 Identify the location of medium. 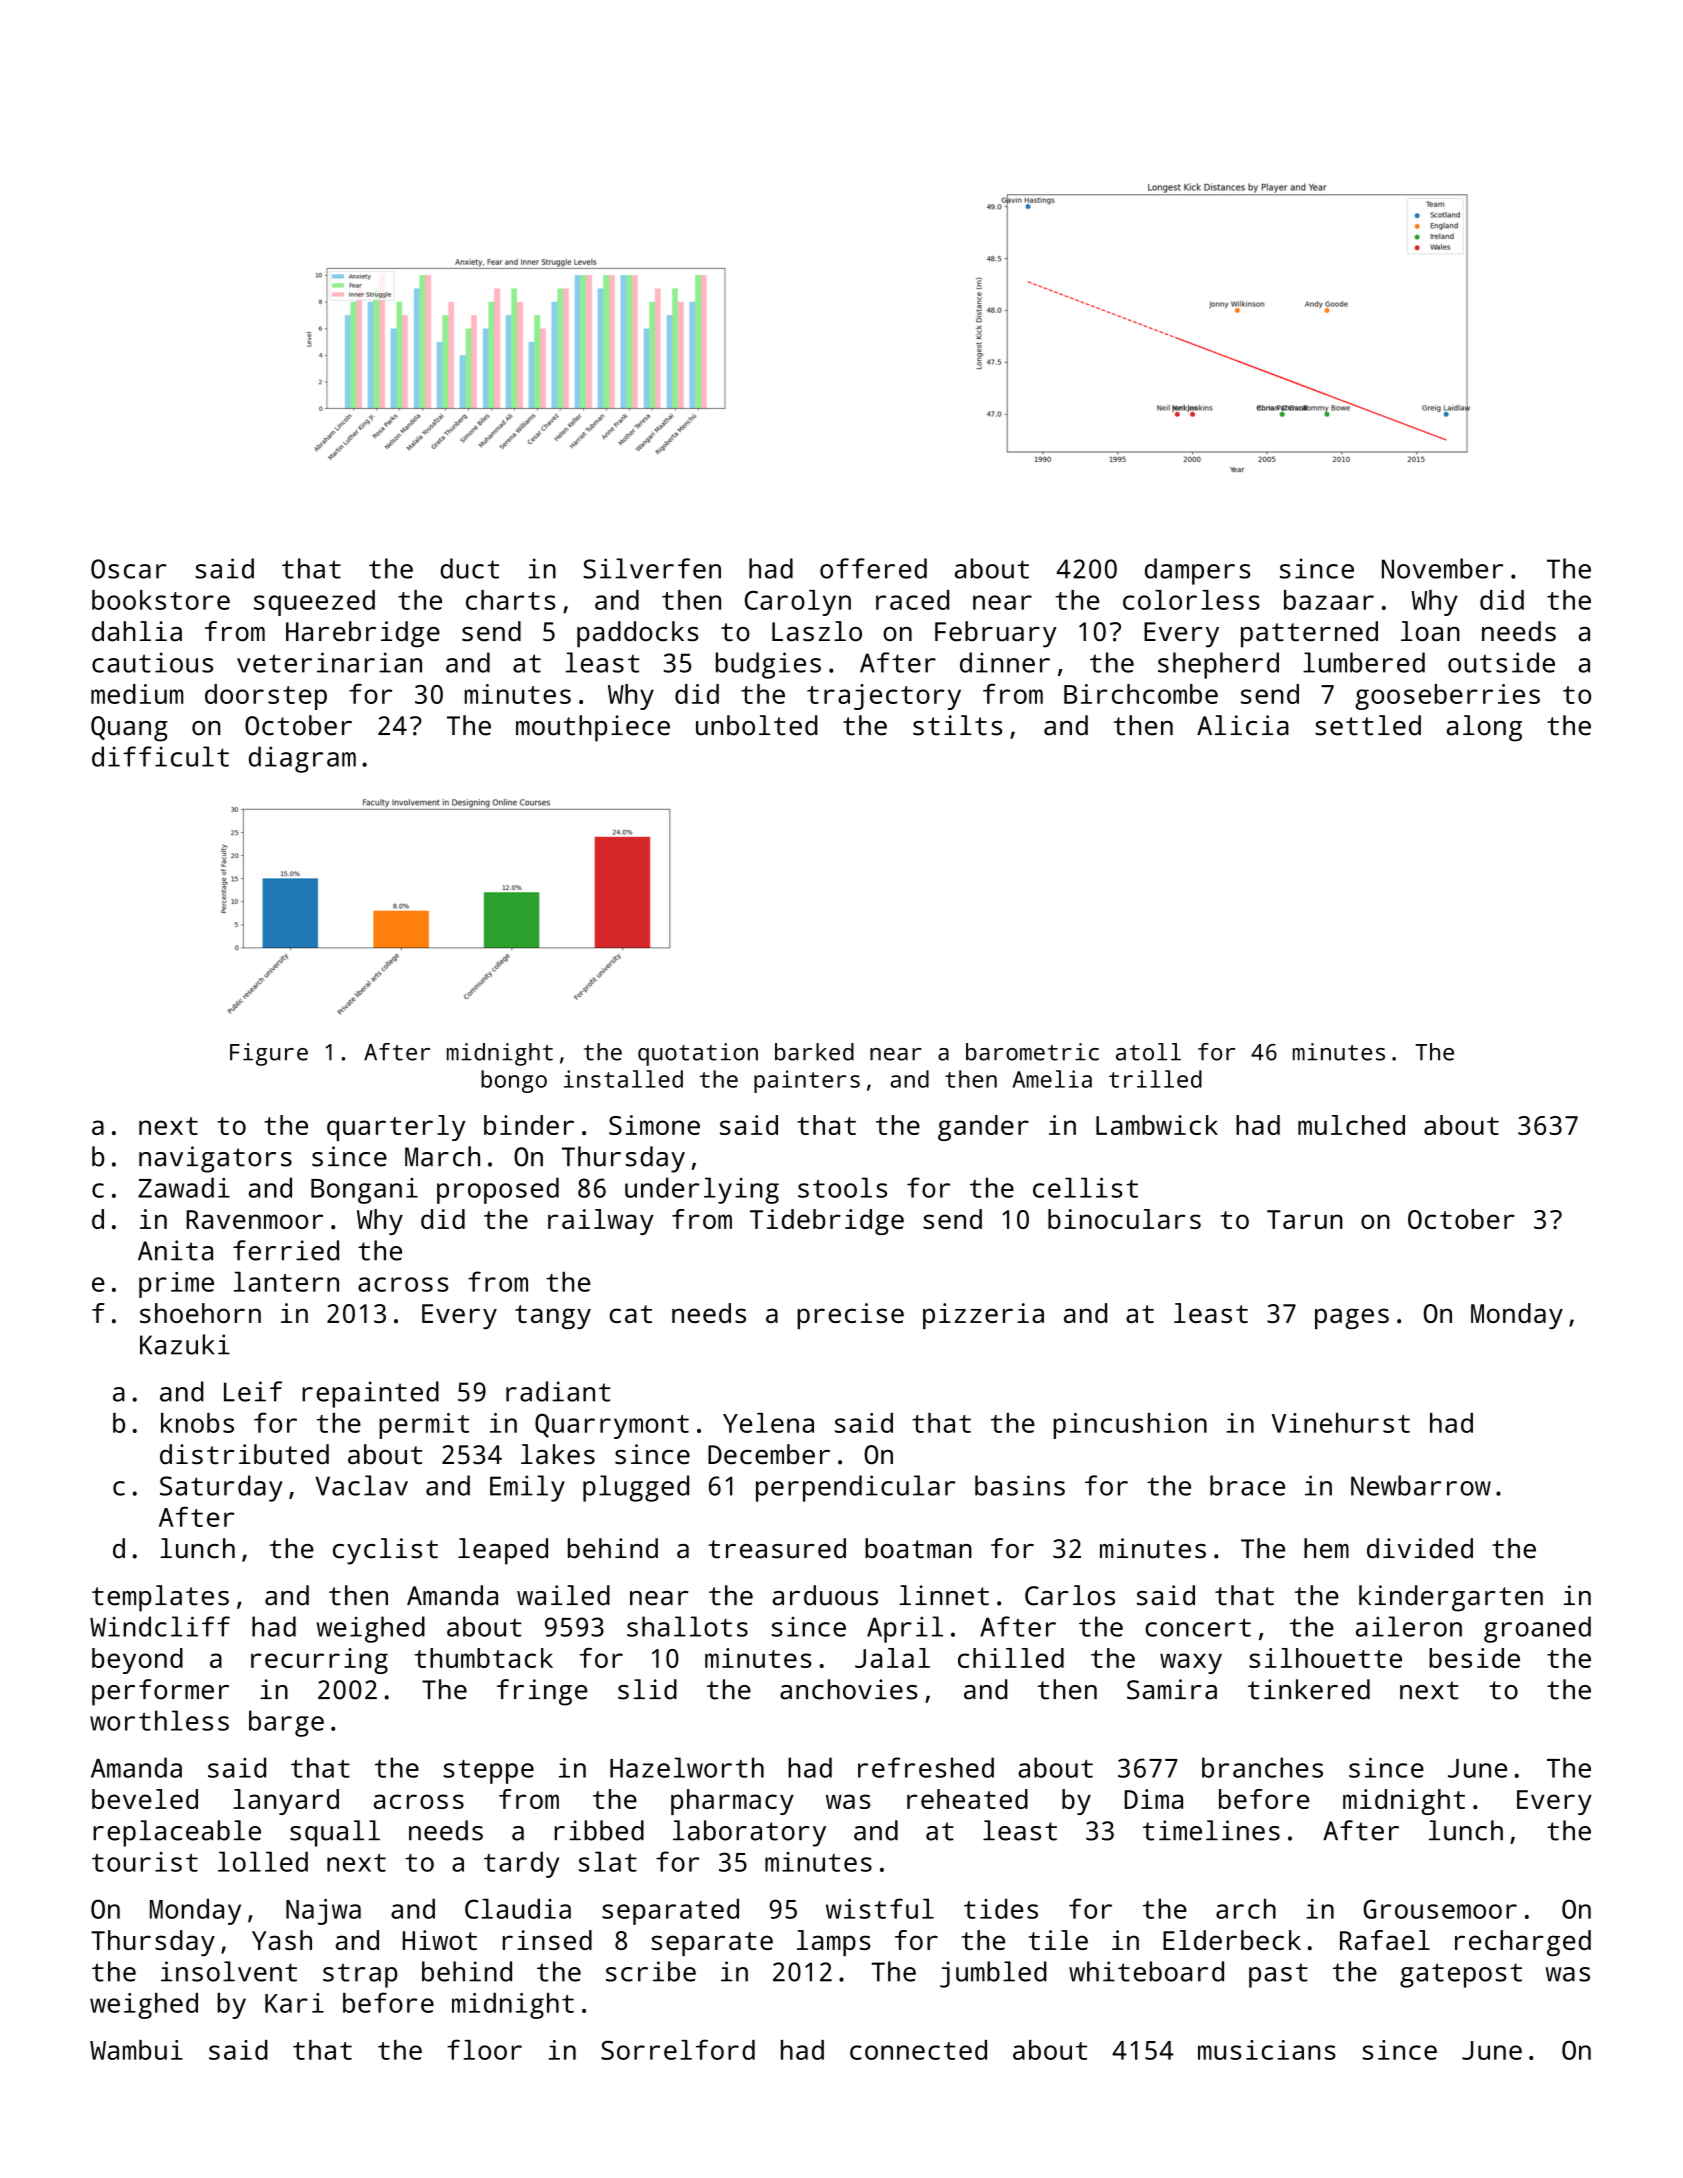
(137, 694).
